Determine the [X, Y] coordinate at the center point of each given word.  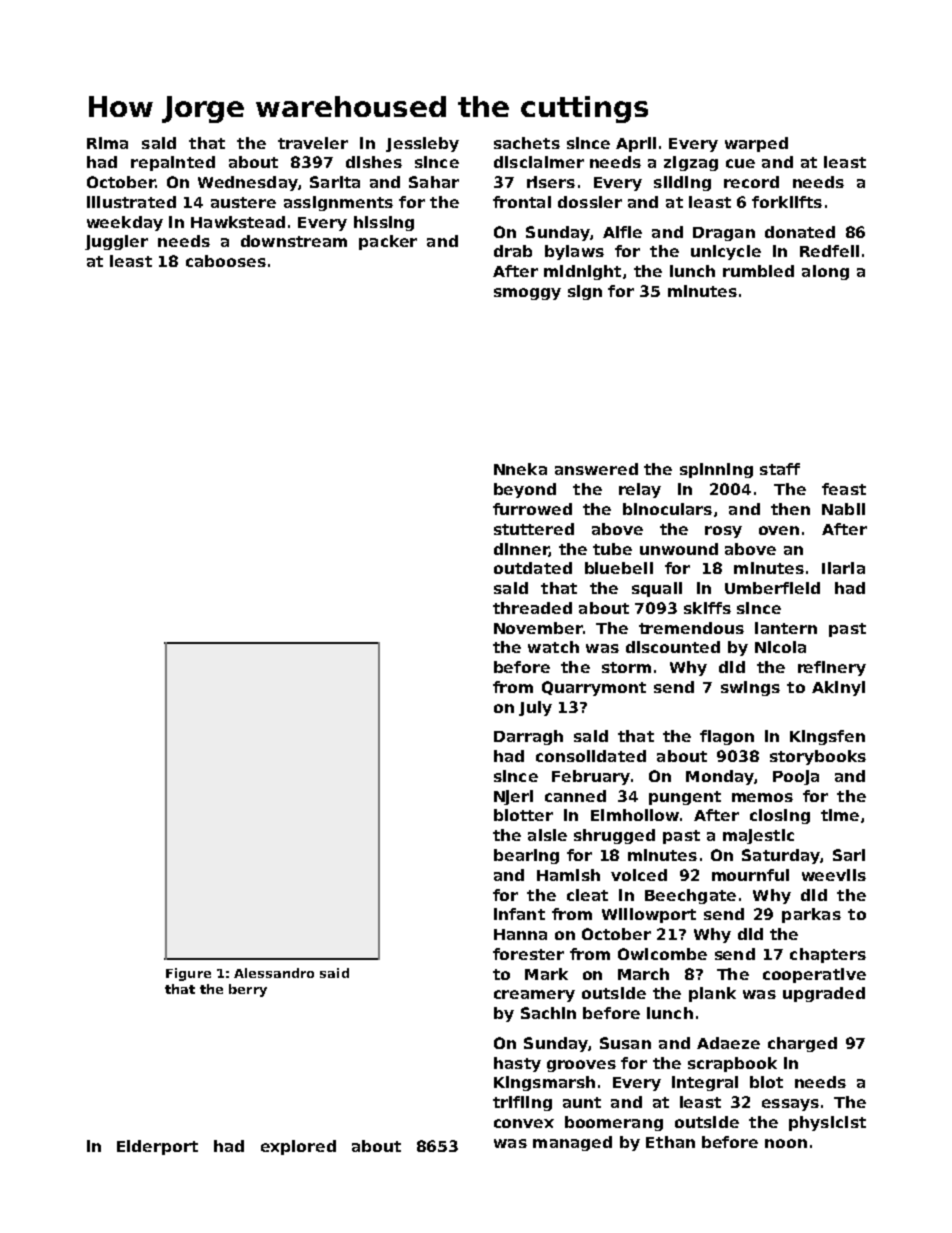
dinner [521, 550]
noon [786, 1143]
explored [298, 1147]
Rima [107, 143]
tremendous [691, 628]
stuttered [534, 529]
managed [572, 1143]
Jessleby [422, 144]
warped [756, 144]
